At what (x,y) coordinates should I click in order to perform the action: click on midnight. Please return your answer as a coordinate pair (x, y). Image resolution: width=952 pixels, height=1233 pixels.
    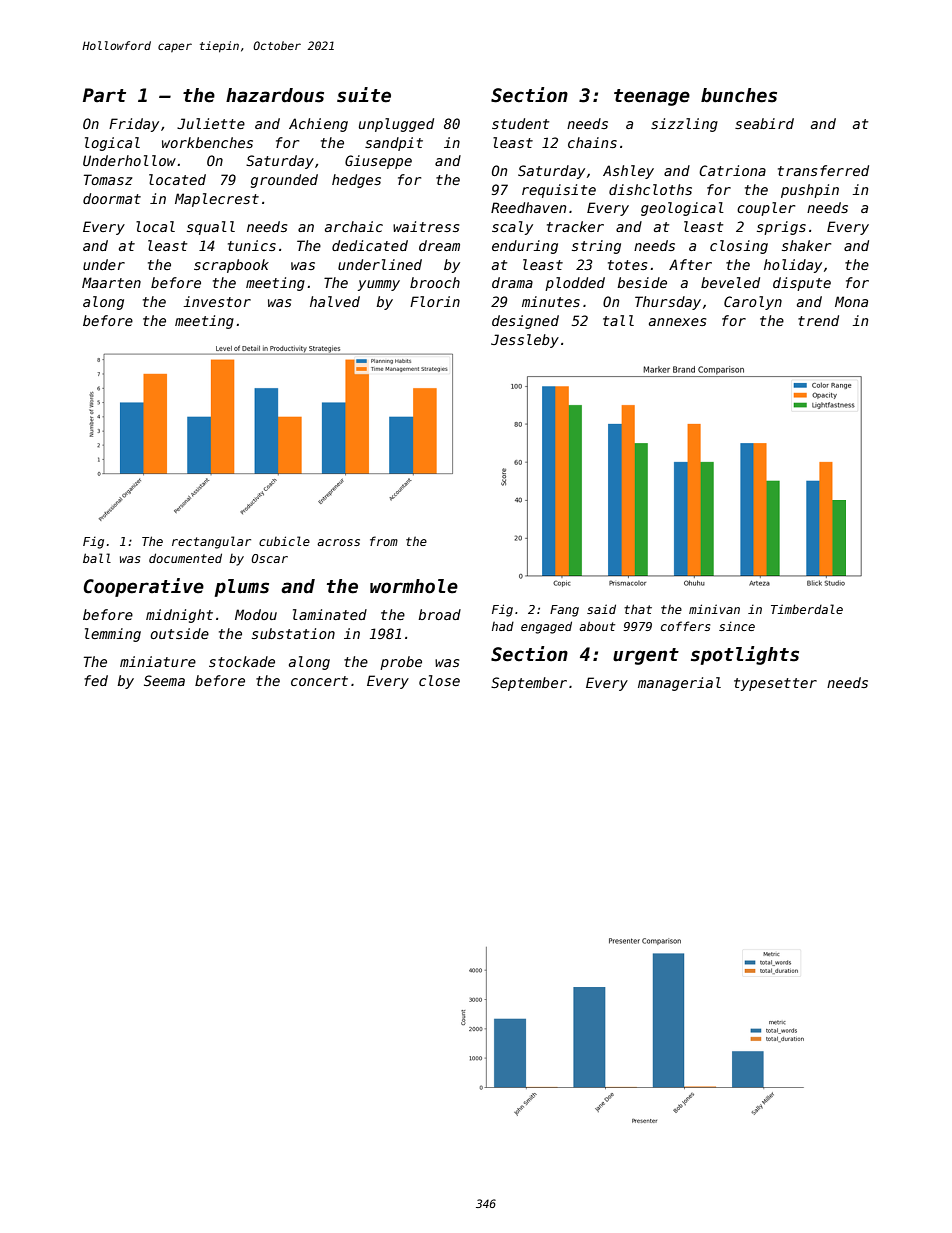
    Looking at the image, I should click on (179, 616).
